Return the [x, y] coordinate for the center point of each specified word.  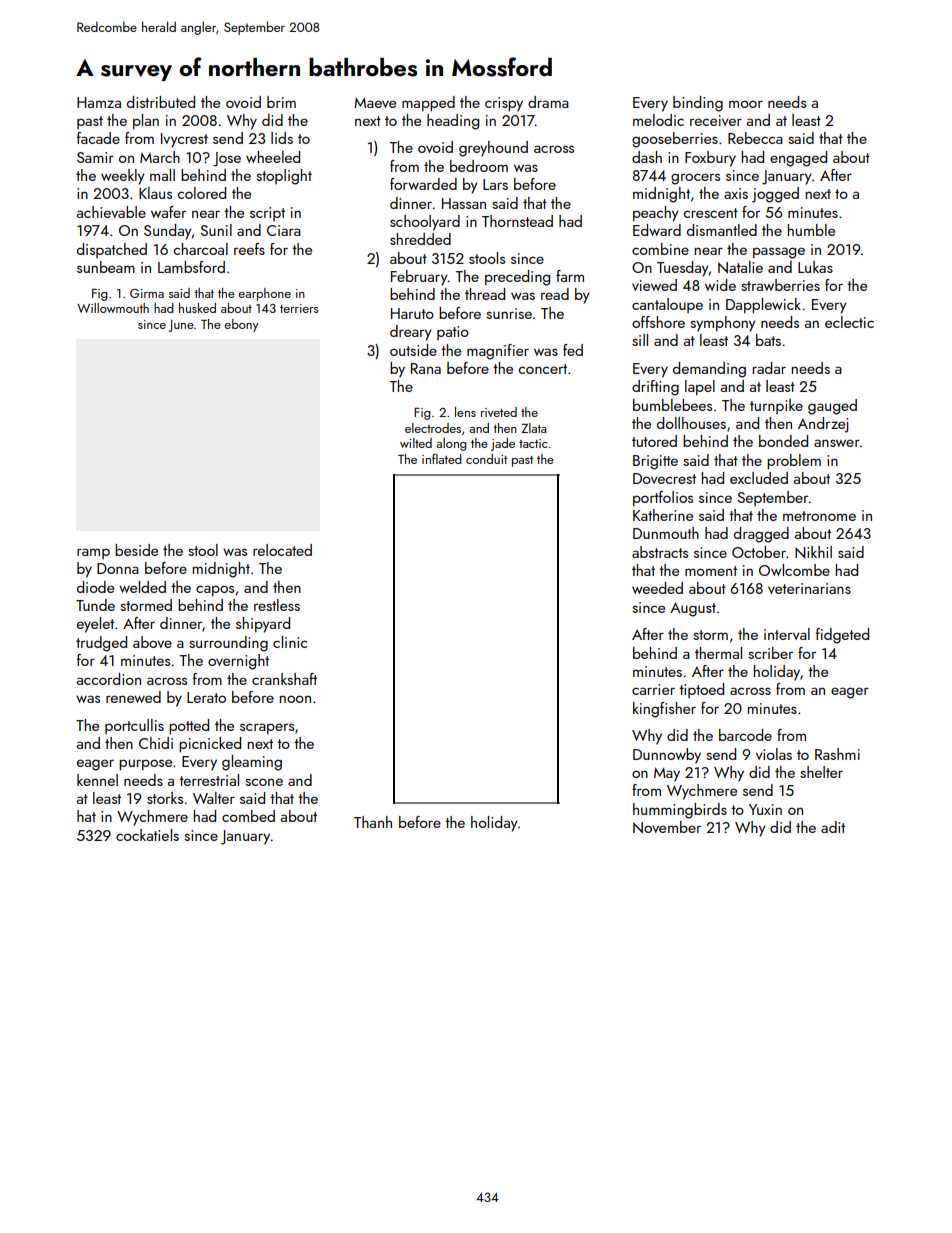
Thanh [373, 822]
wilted [416, 443]
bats [768, 340]
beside [136, 550]
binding [698, 104]
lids [282, 138]
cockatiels [147, 835]
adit [833, 827]
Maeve [375, 102]
